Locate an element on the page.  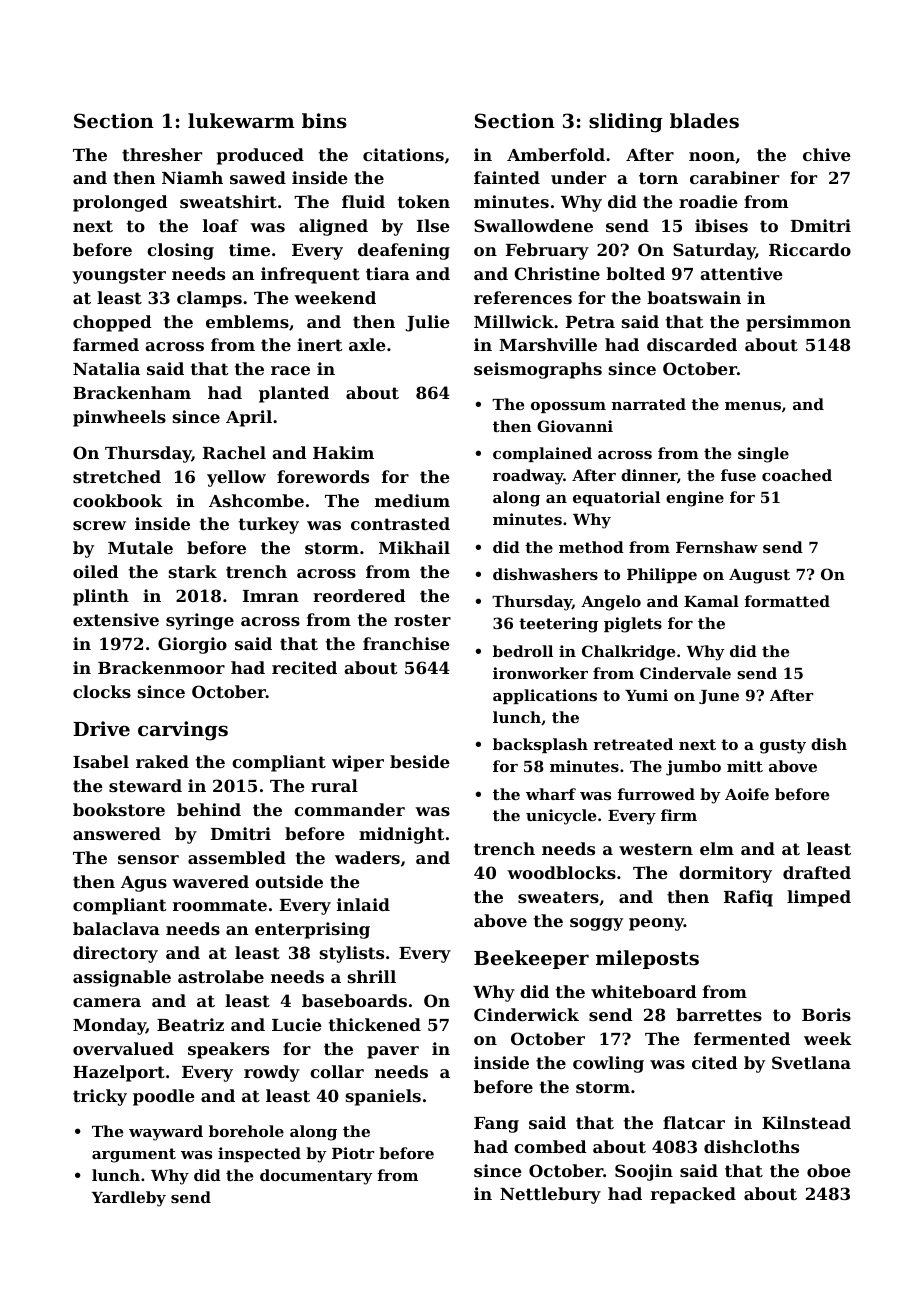
Piotr is located at coordinates (353, 1153).
